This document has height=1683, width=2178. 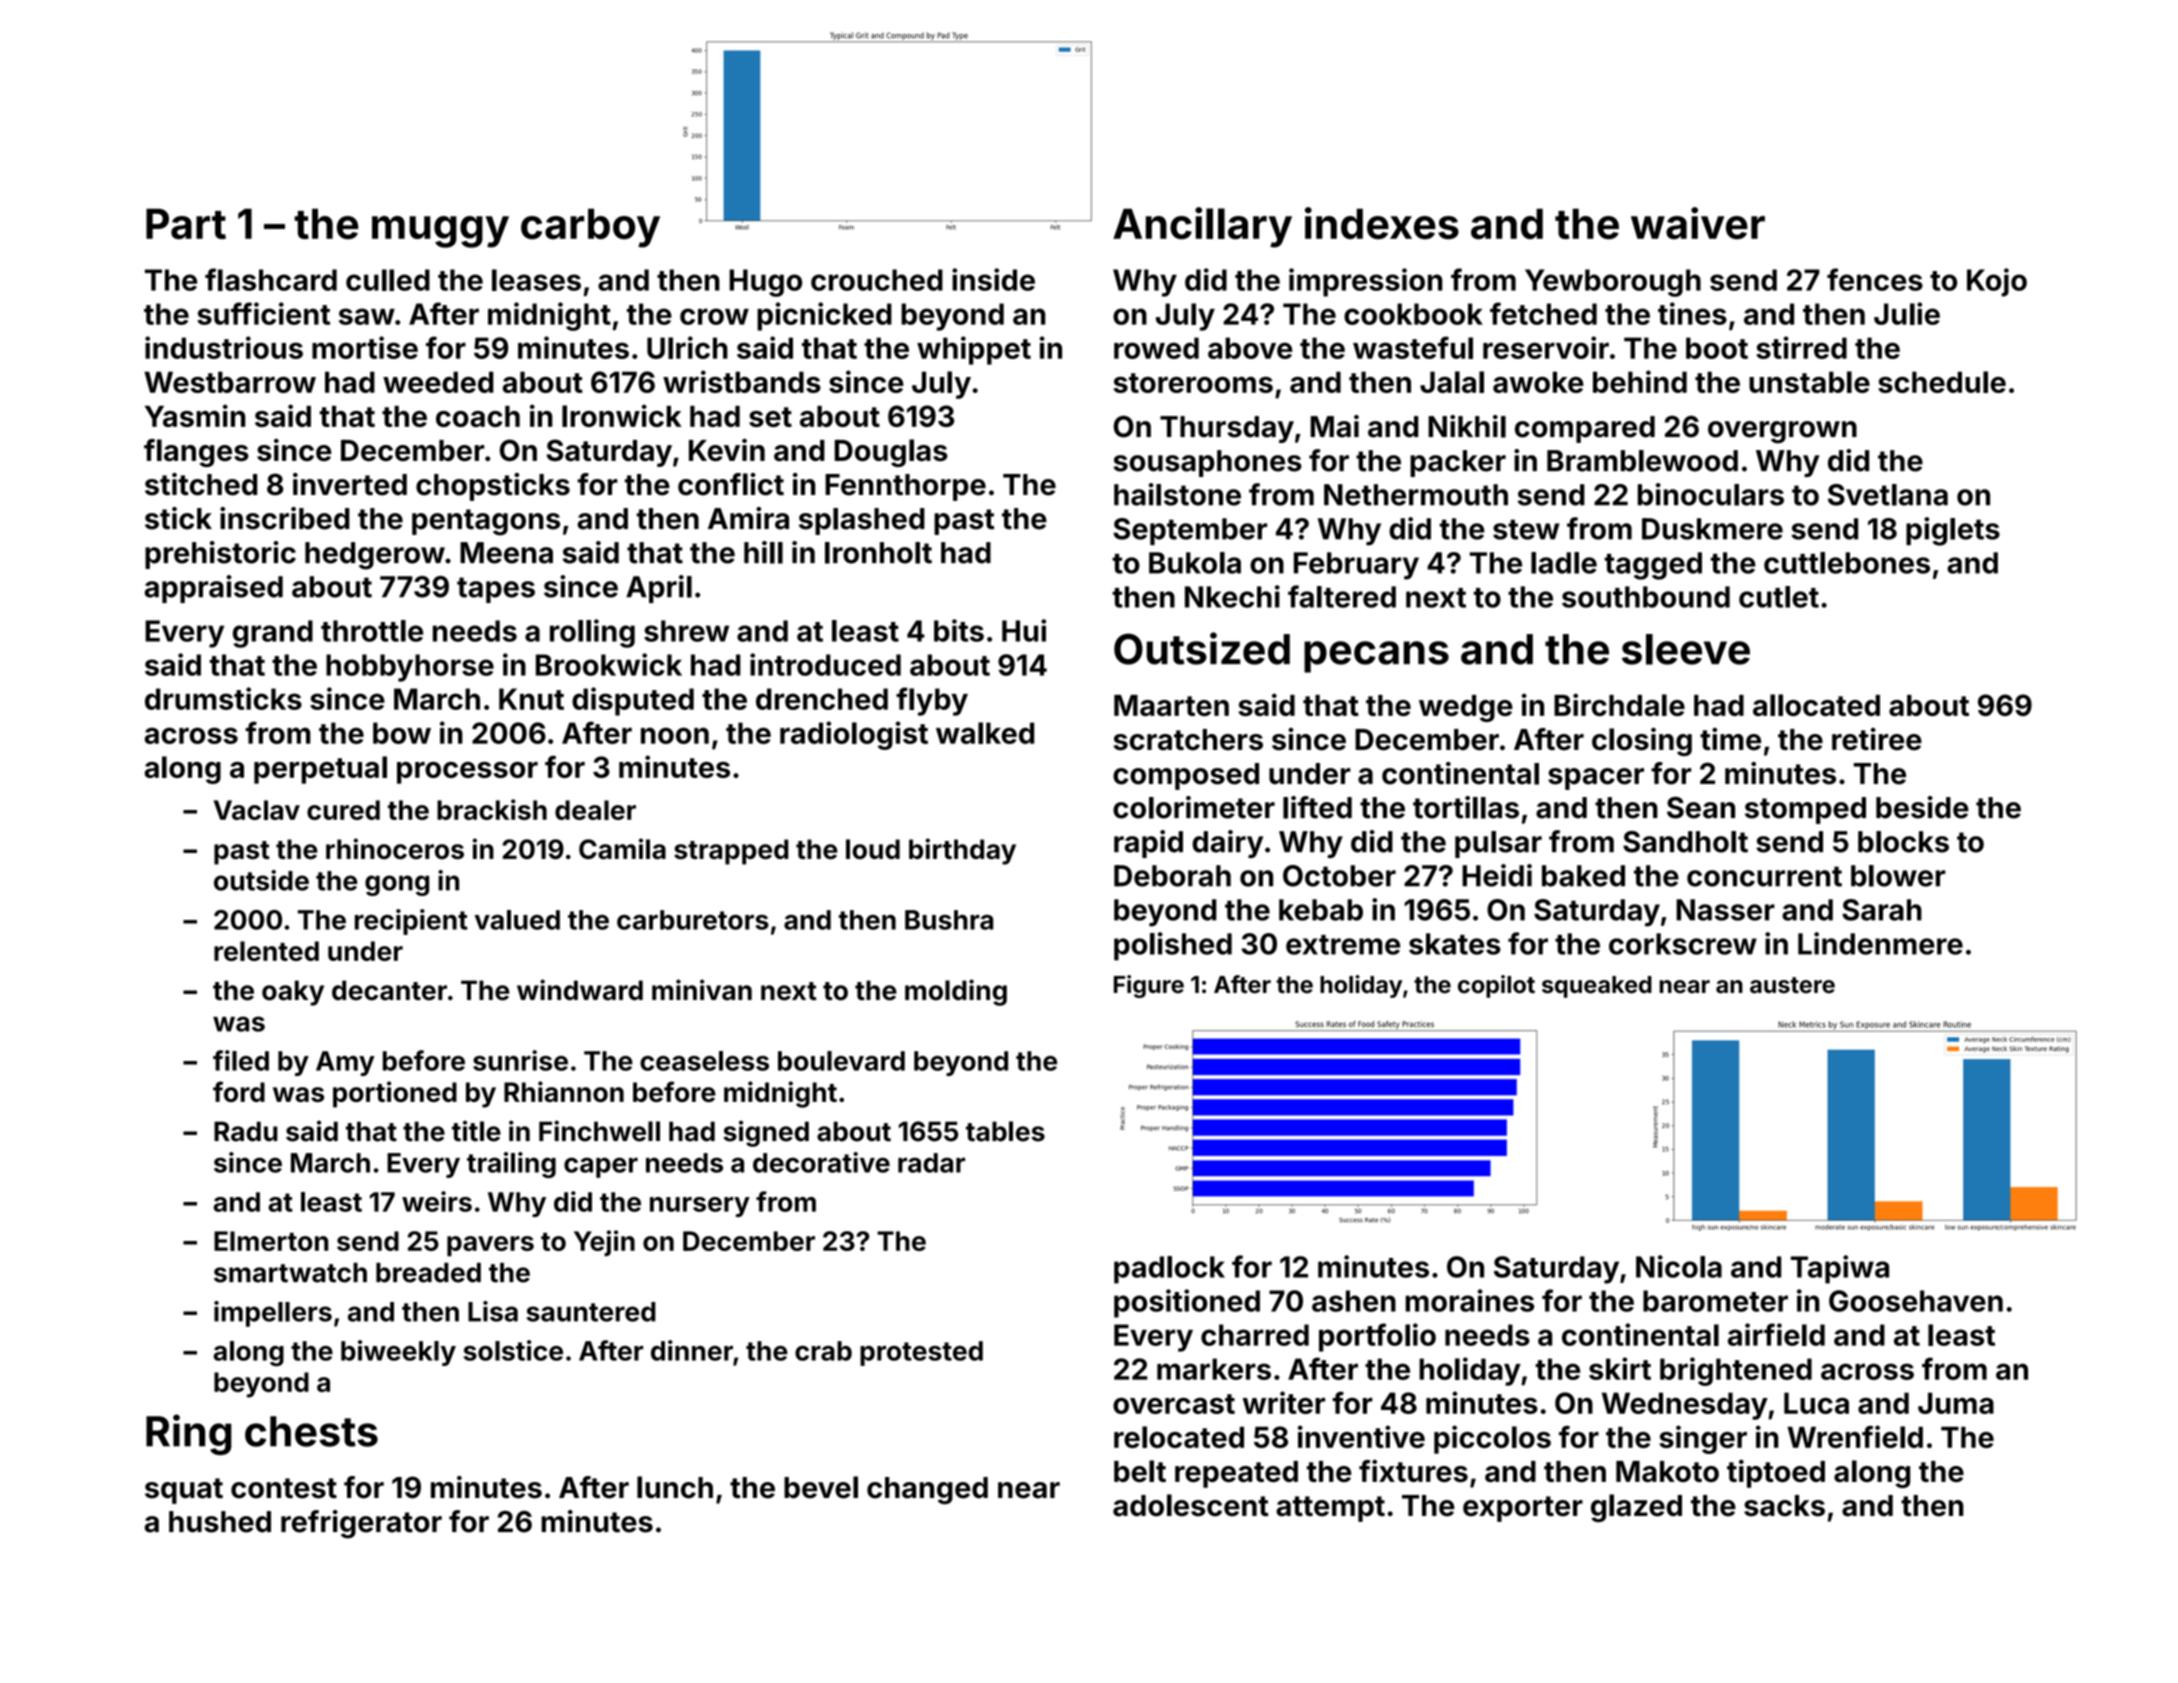 What do you see at coordinates (1898, 876) in the document?
I see `blower` at bounding box center [1898, 876].
